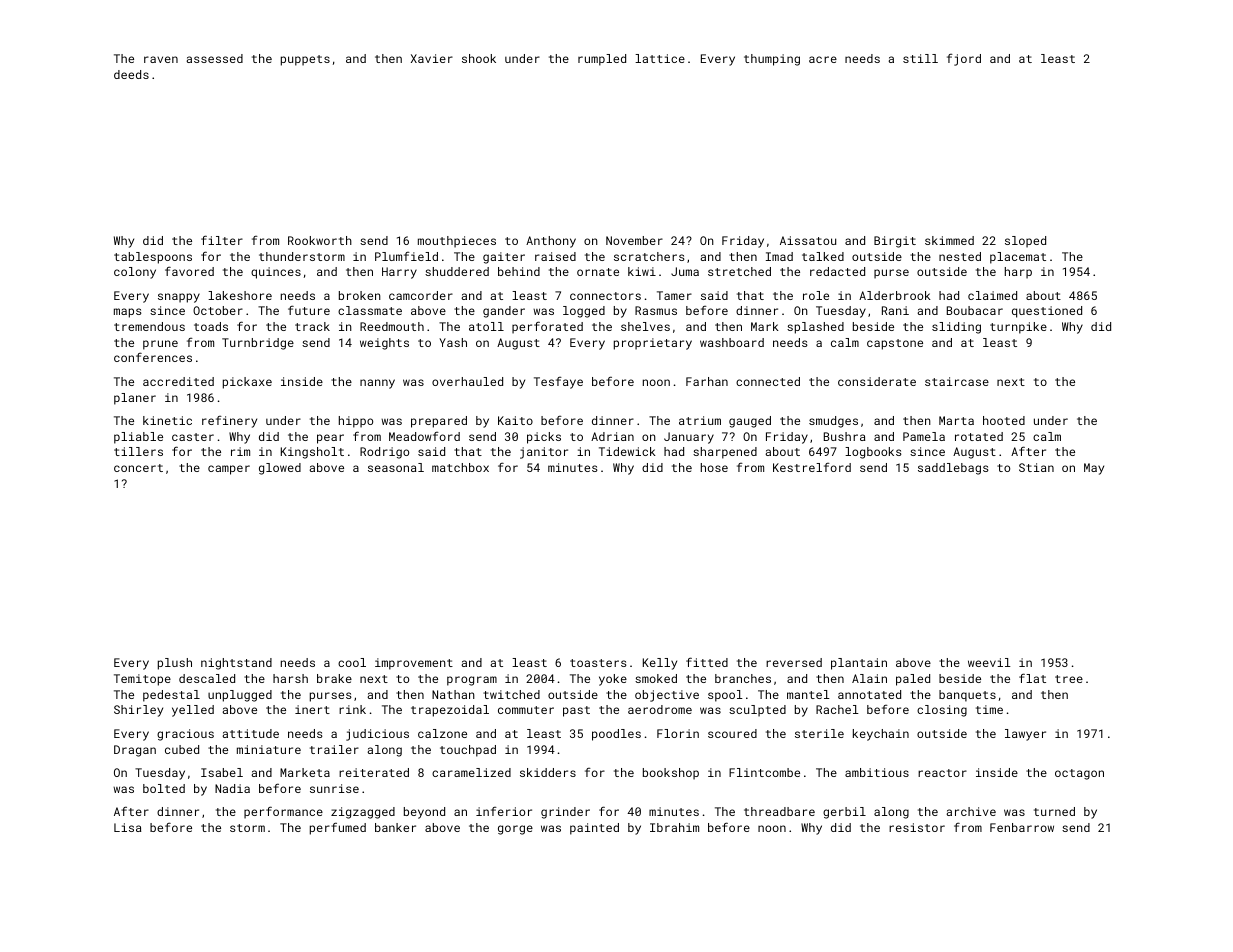  Describe the element at coordinates (558, 383) in the screenshot. I see `Tesfaye` at that location.
